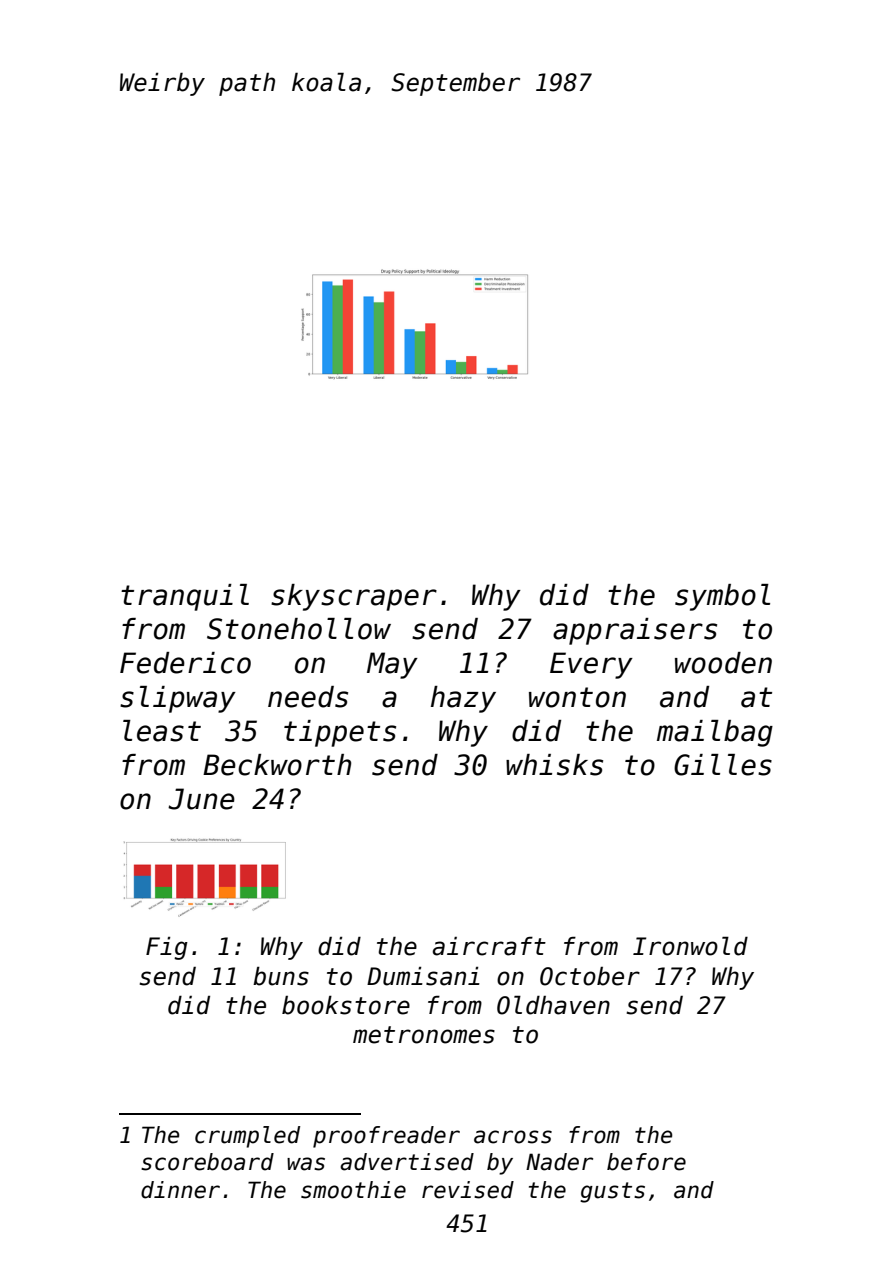  I want to click on bookstore, so click(346, 1005).
